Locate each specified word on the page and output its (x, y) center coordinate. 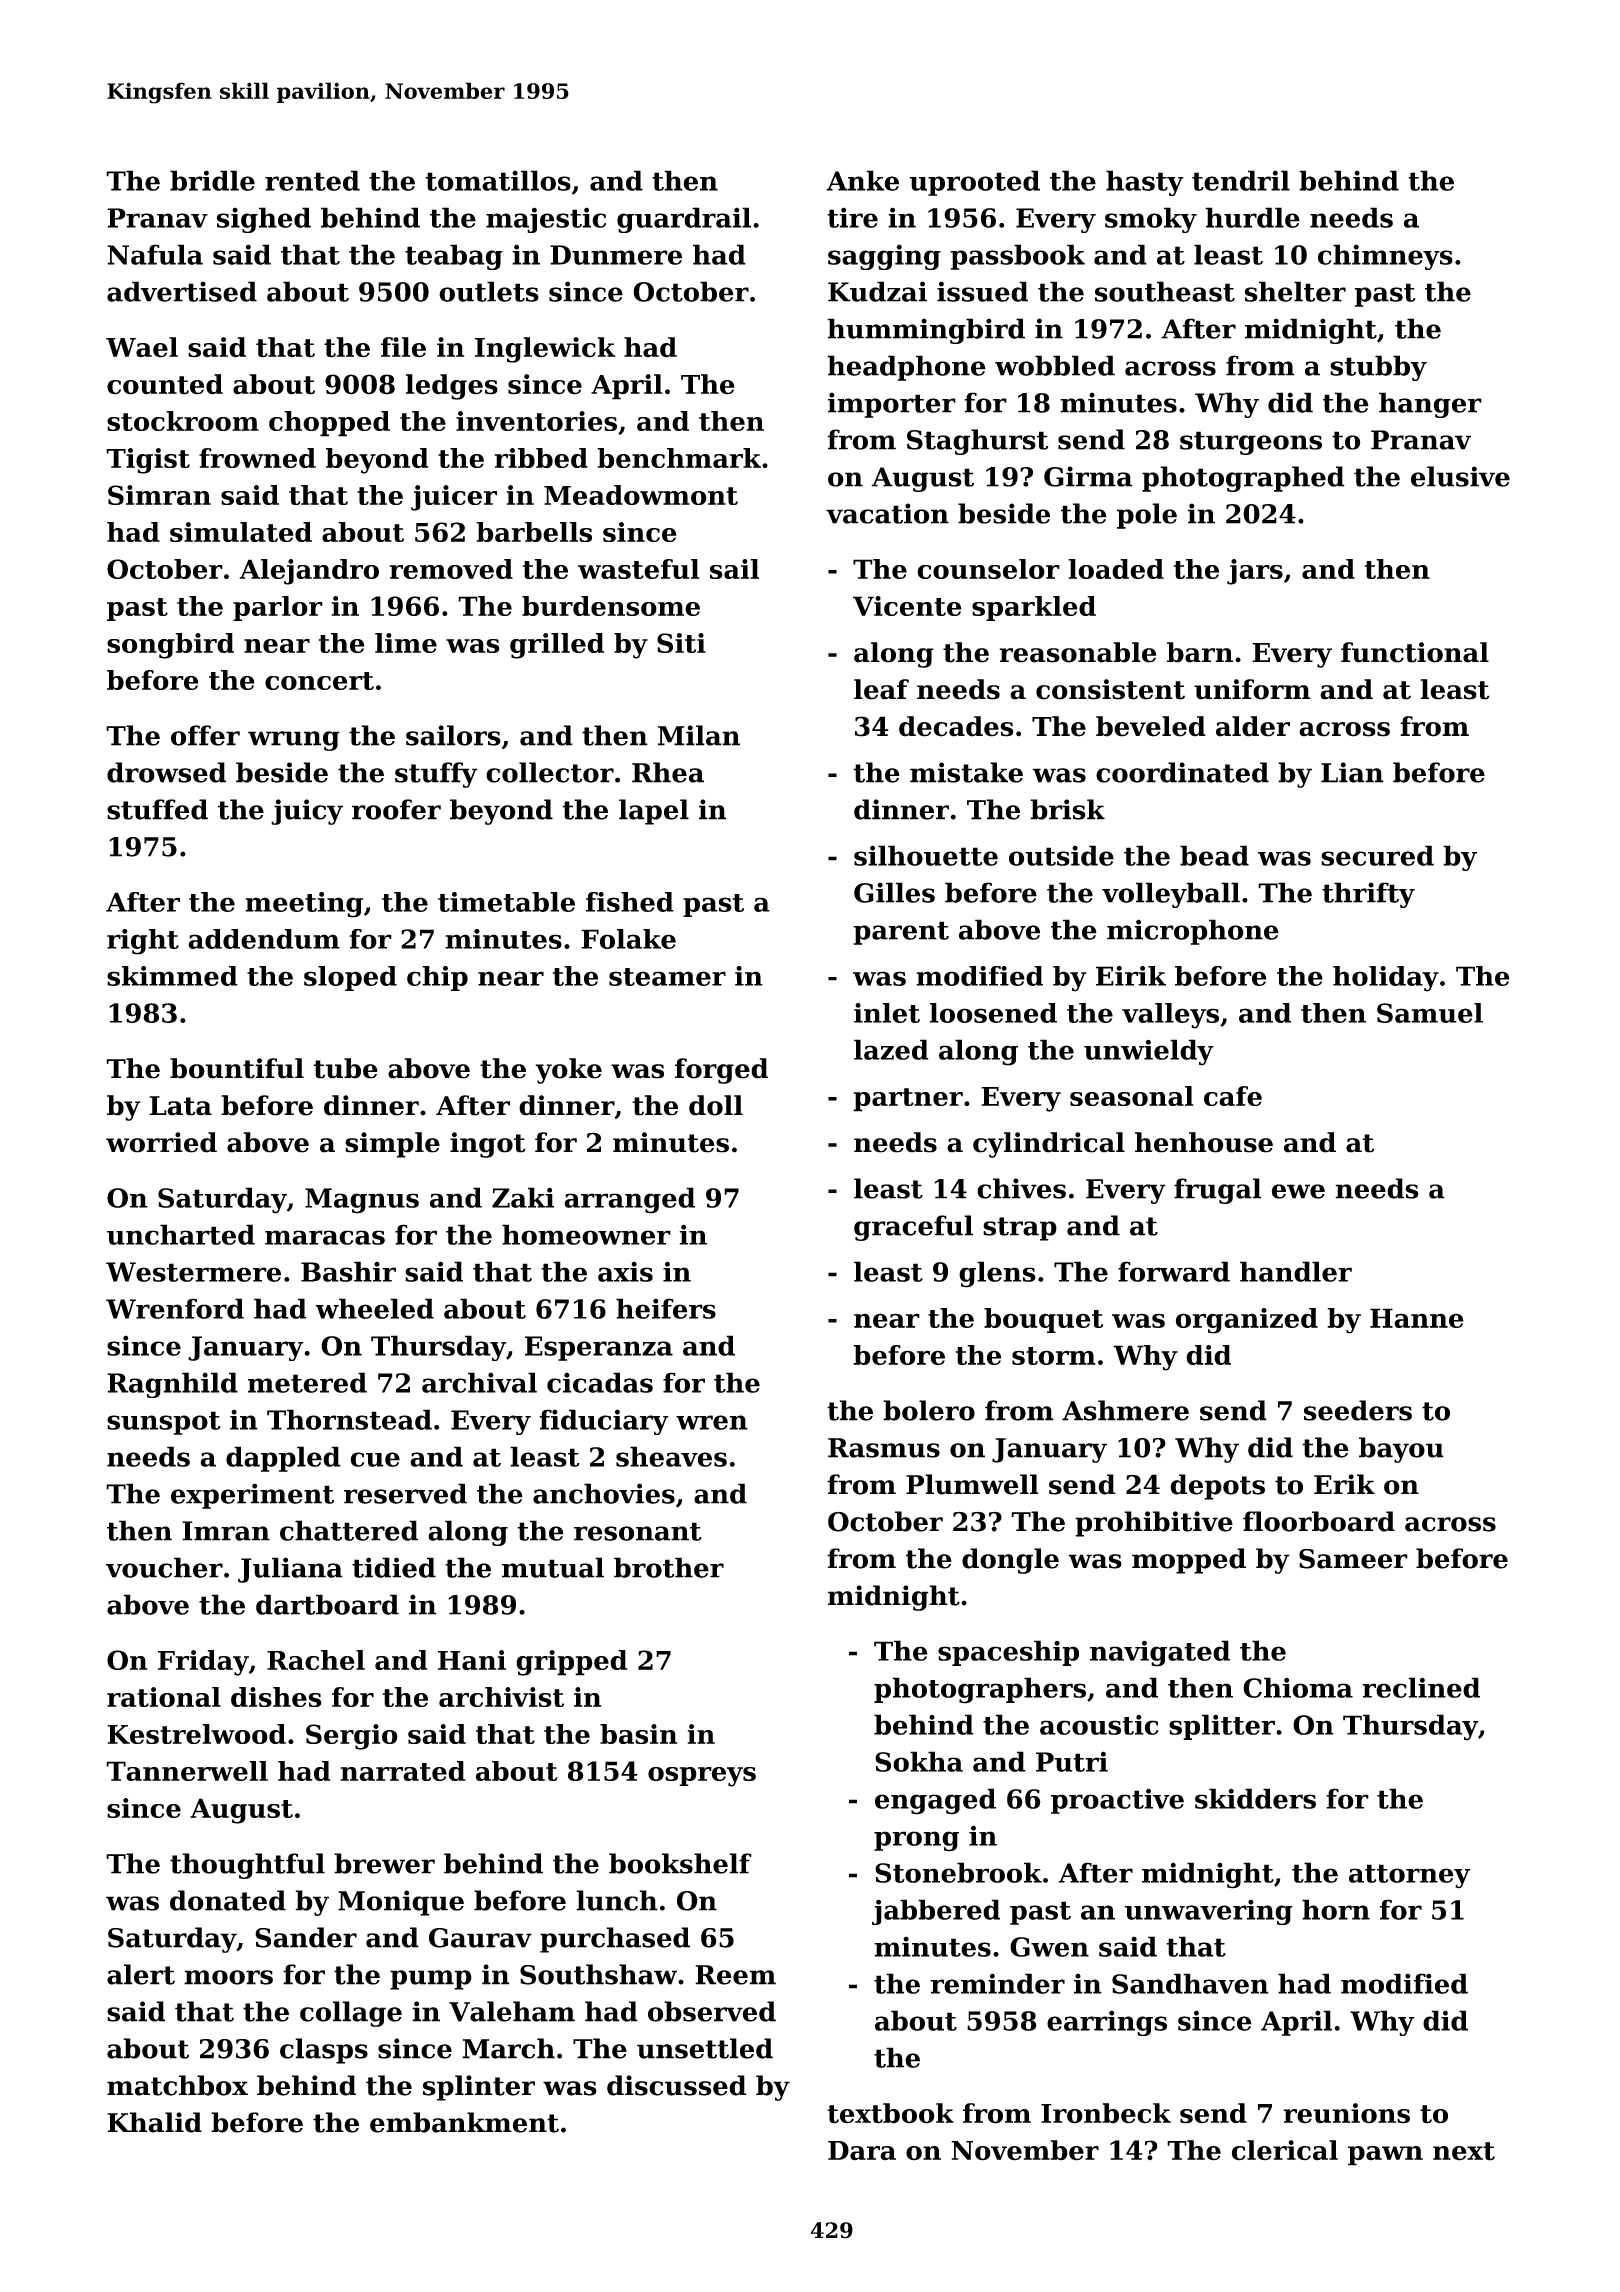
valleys (1170, 1016)
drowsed (166, 772)
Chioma (1298, 1687)
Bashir (348, 1271)
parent (901, 933)
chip (437, 978)
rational (164, 1697)
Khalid (154, 2122)
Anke (862, 180)
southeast (1165, 291)
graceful (913, 1228)
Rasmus (884, 1448)
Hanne (1417, 1318)
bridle (212, 180)
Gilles (894, 892)
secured (1377, 855)
